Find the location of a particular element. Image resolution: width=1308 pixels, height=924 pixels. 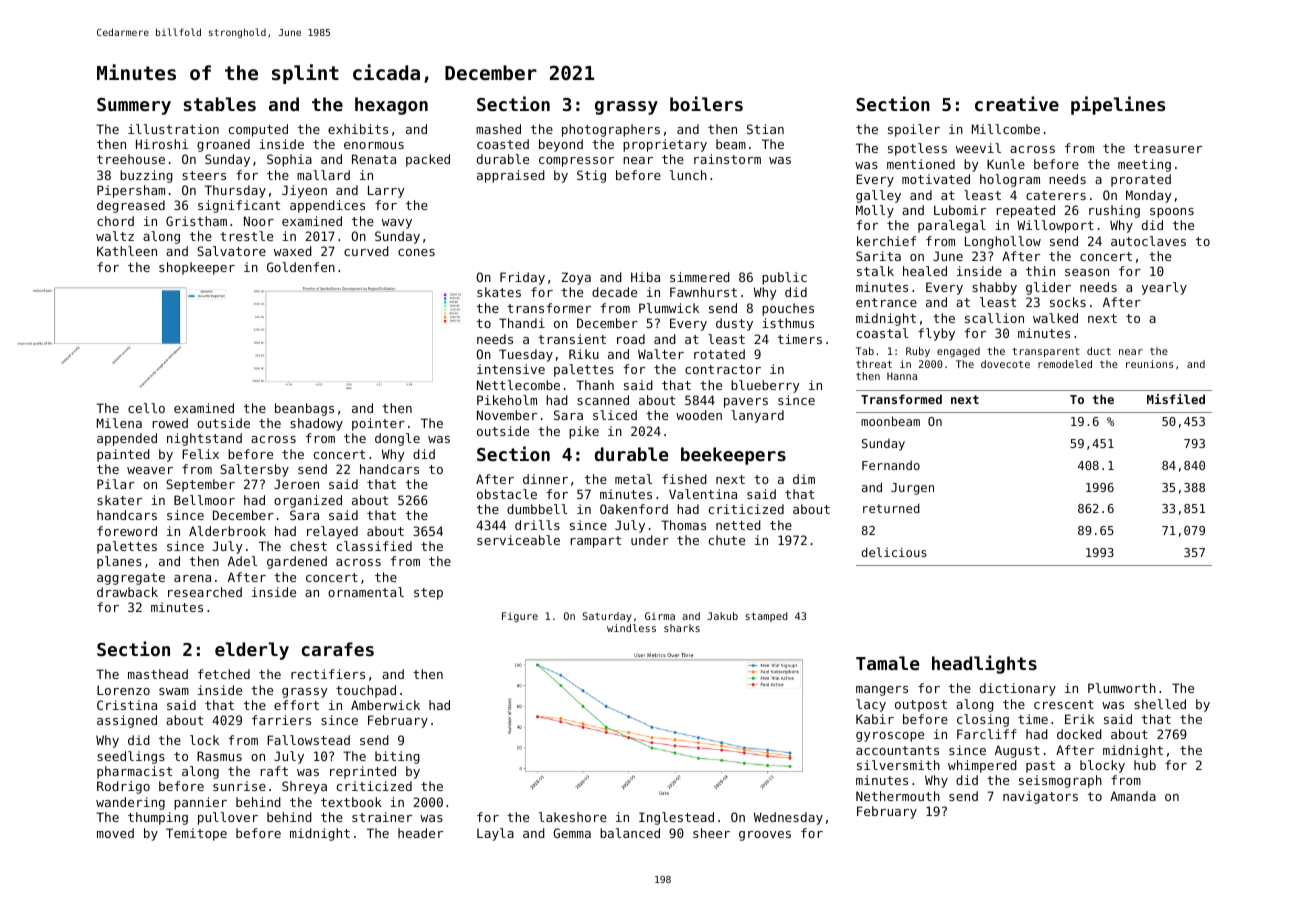

headlights is located at coordinates (984, 664).
